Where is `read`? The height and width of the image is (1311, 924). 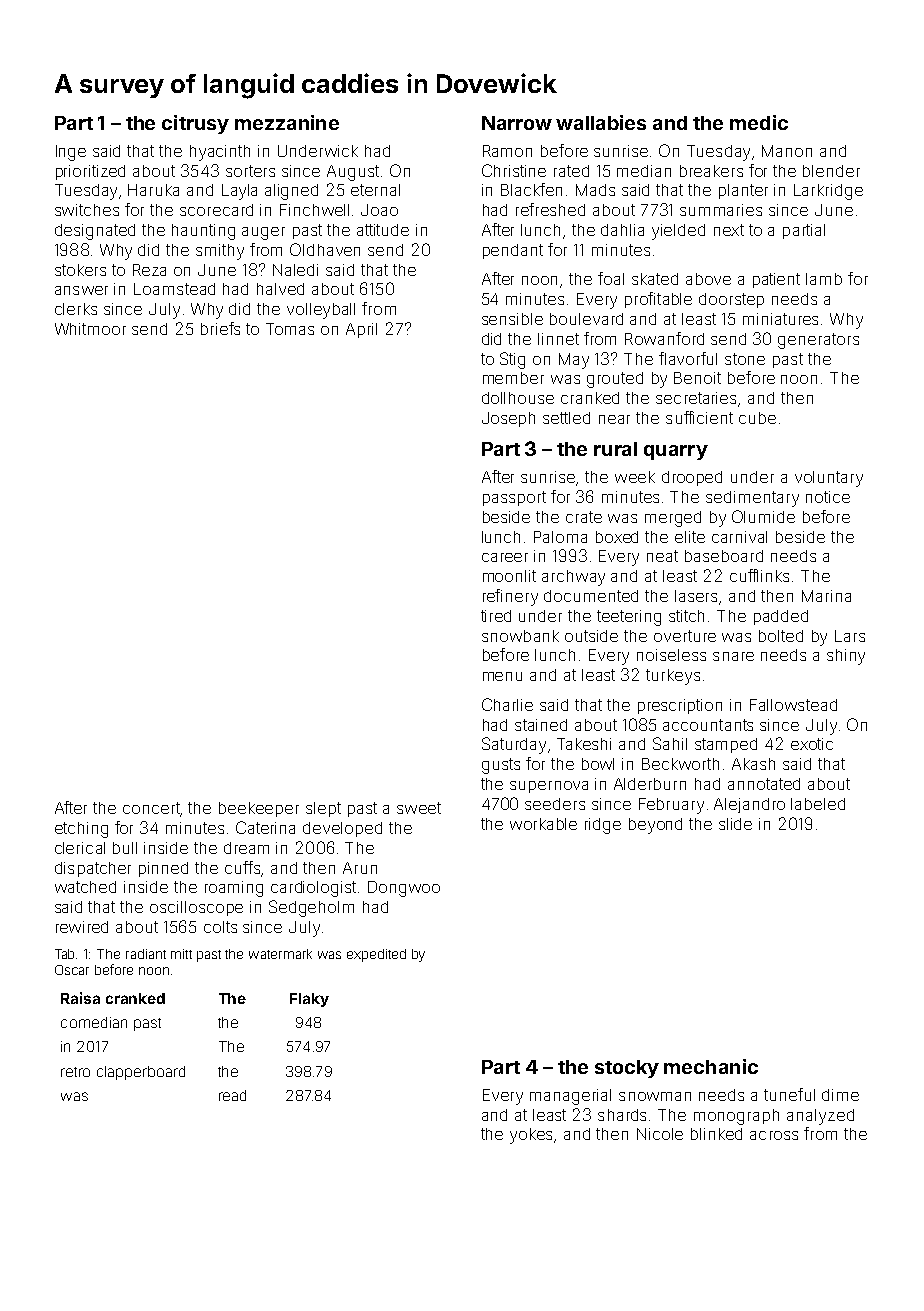 read is located at coordinates (232, 1095).
